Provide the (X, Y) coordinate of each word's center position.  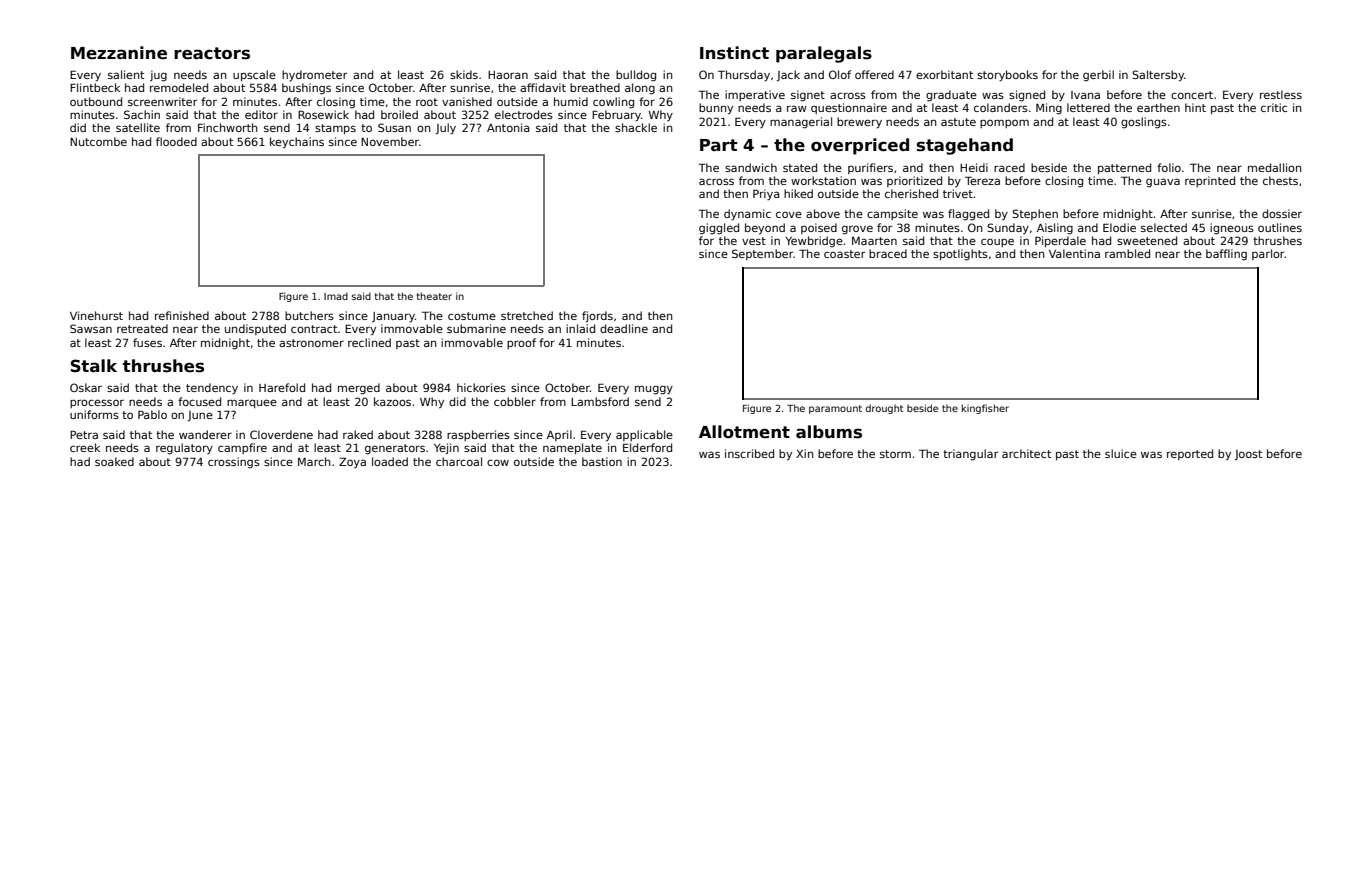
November (390, 141)
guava (1163, 183)
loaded (390, 461)
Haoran (508, 75)
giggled (719, 229)
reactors (212, 53)
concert (1192, 95)
